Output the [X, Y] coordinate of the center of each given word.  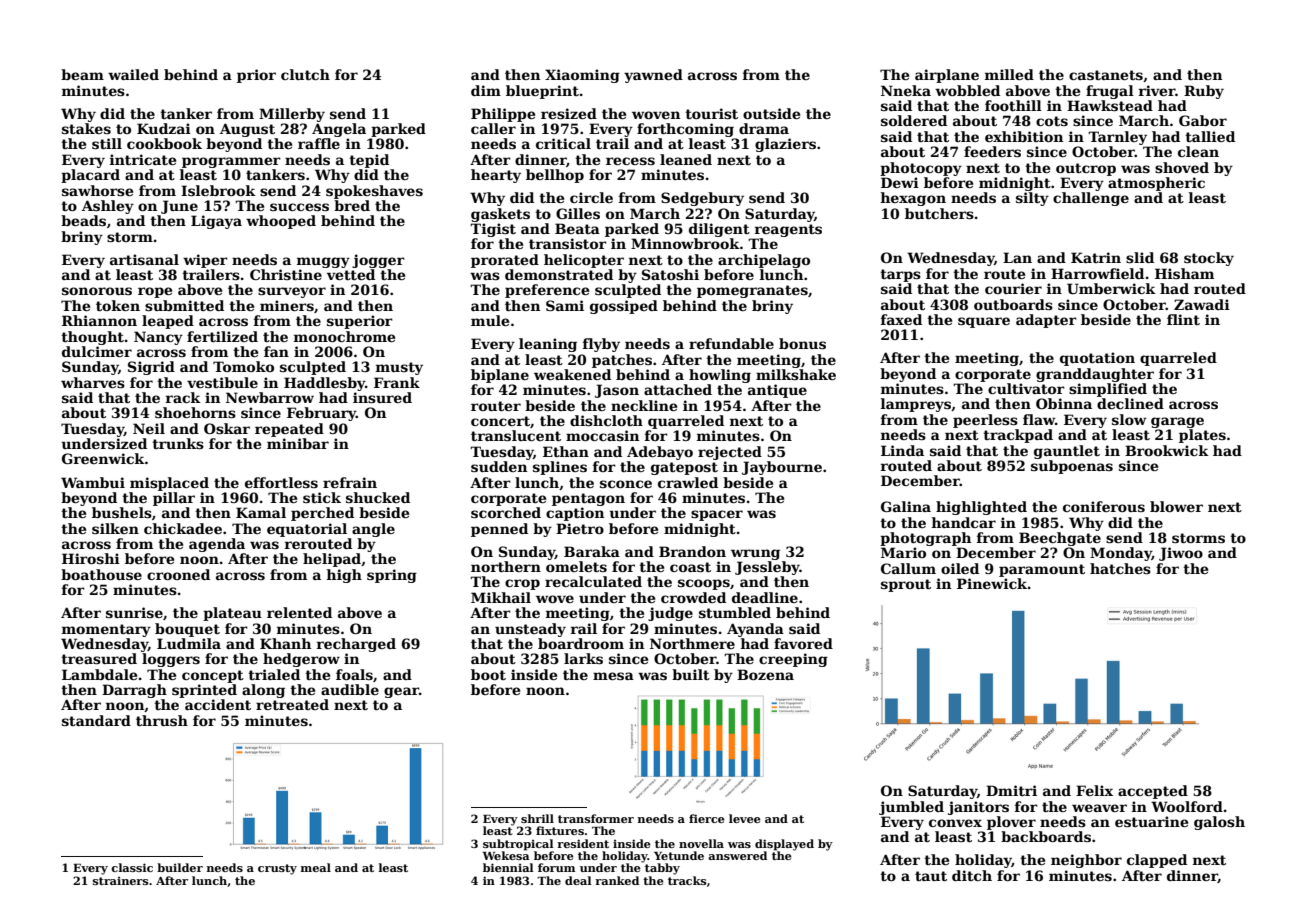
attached [678, 389]
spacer [717, 515]
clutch [305, 74]
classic [132, 867]
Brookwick [1167, 450]
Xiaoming [582, 76]
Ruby [1204, 92]
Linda [902, 450]
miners [287, 305]
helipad [332, 560]
